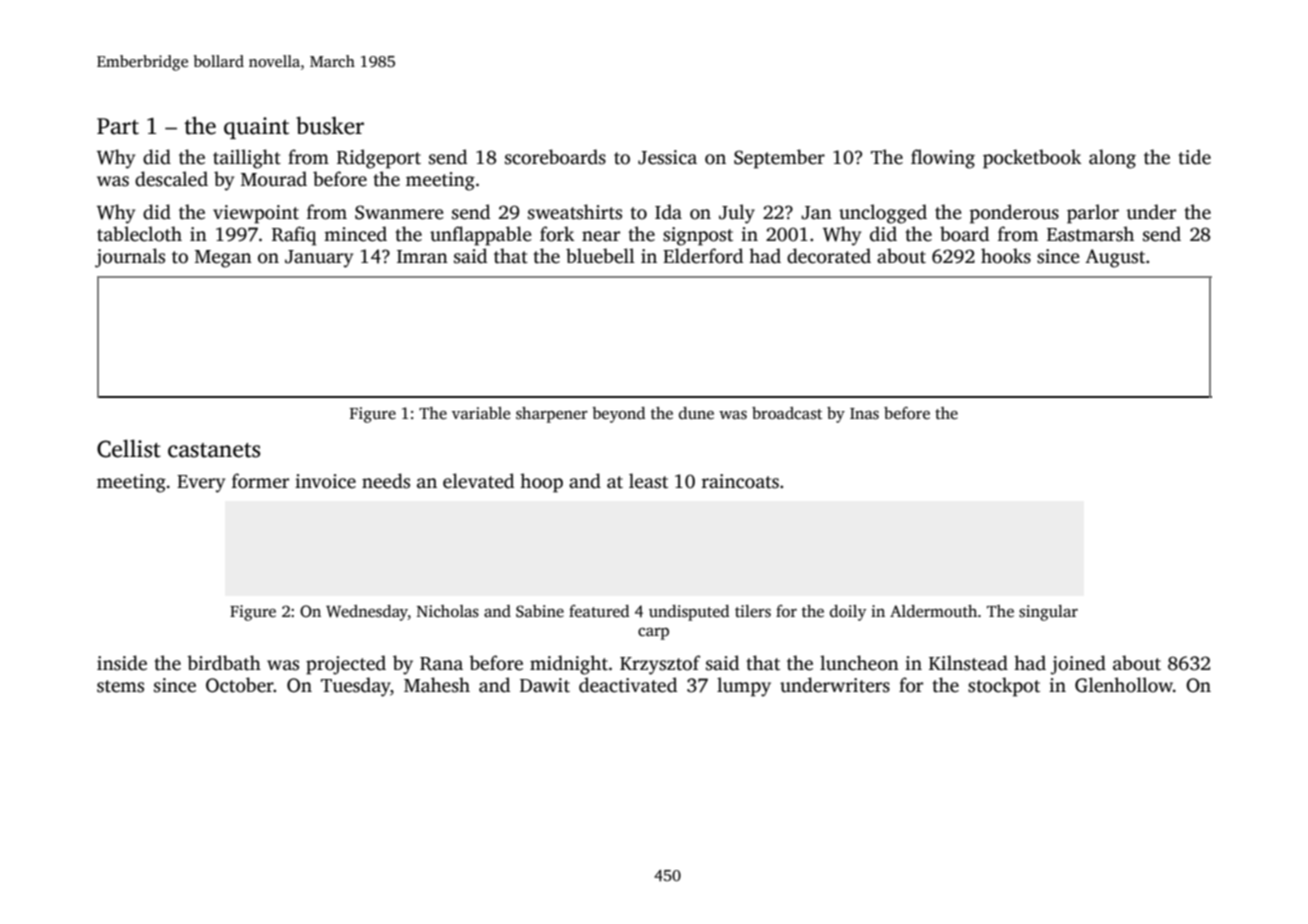  What do you see at coordinates (1006, 256) in the image?
I see `hooks` at bounding box center [1006, 256].
